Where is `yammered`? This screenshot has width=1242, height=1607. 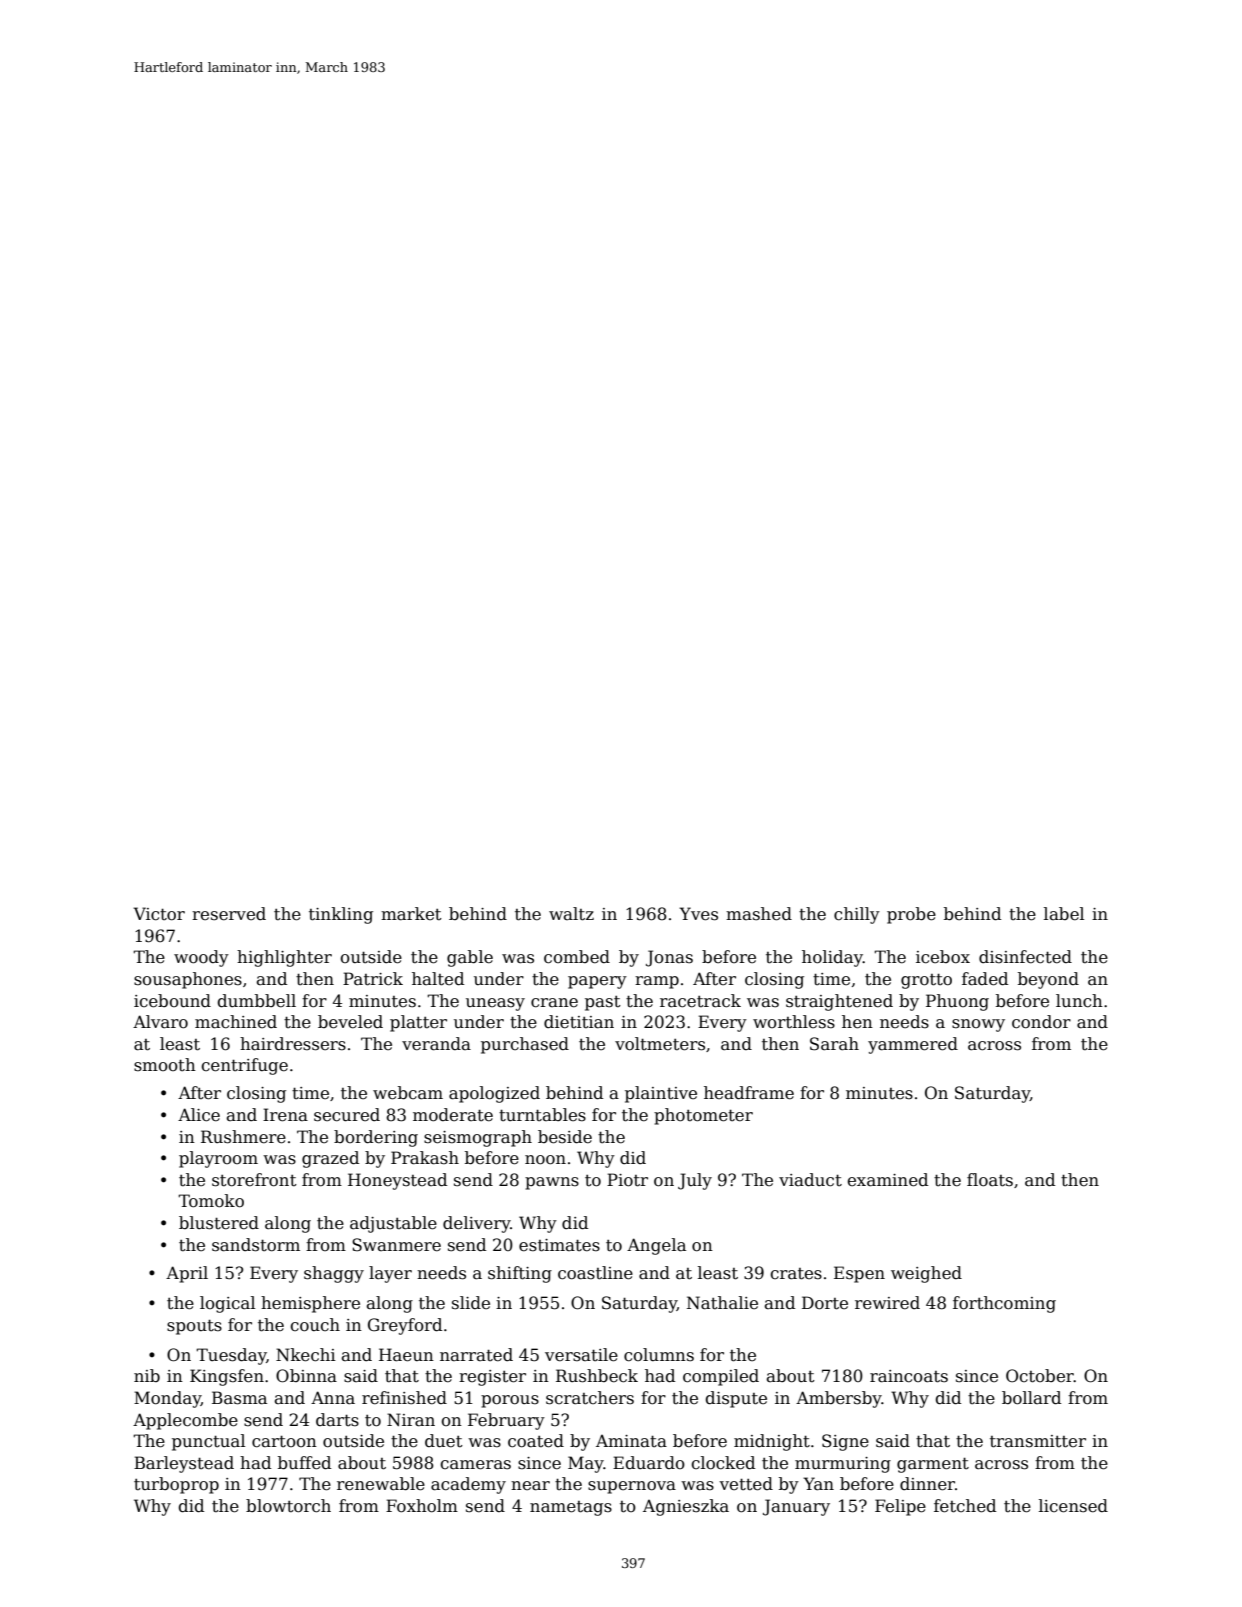
yammered is located at coordinates (913, 1045).
